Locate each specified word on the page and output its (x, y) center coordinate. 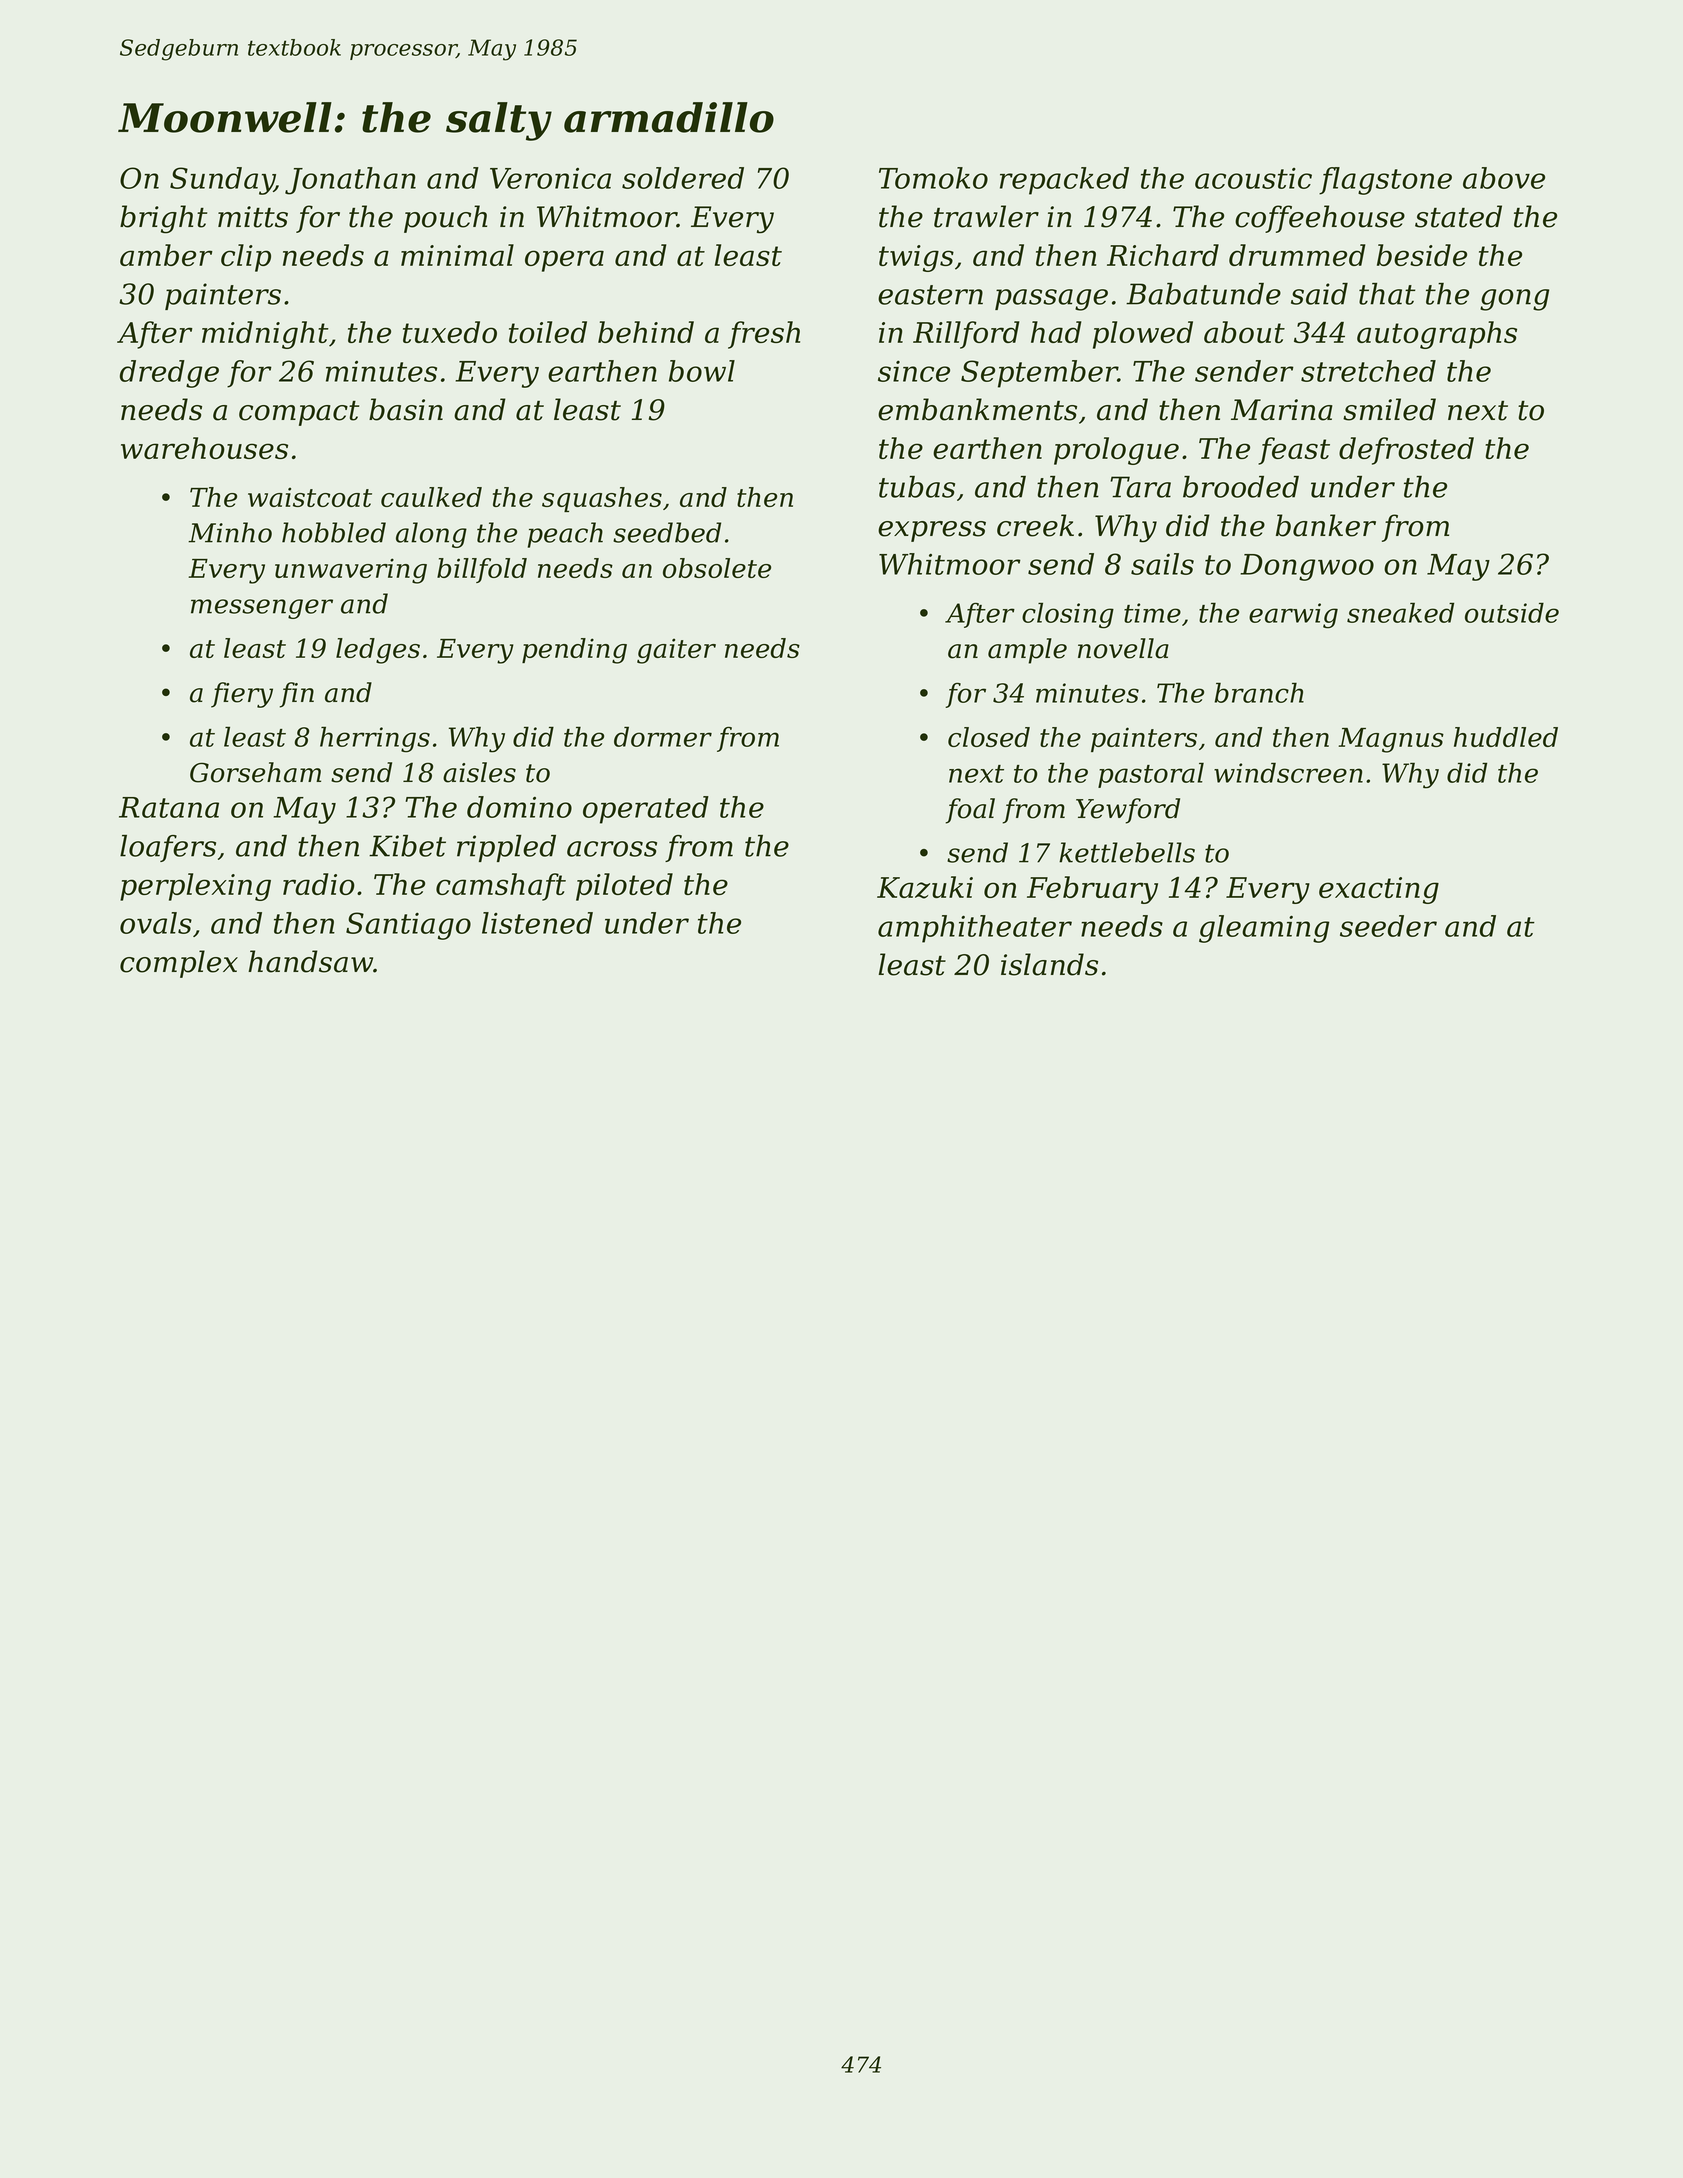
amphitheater (975, 929)
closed (989, 737)
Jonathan (350, 181)
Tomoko (933, 178)
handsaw (310, 961)
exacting (1379, 890)
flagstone (1385, 181)
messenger (262, 609)
